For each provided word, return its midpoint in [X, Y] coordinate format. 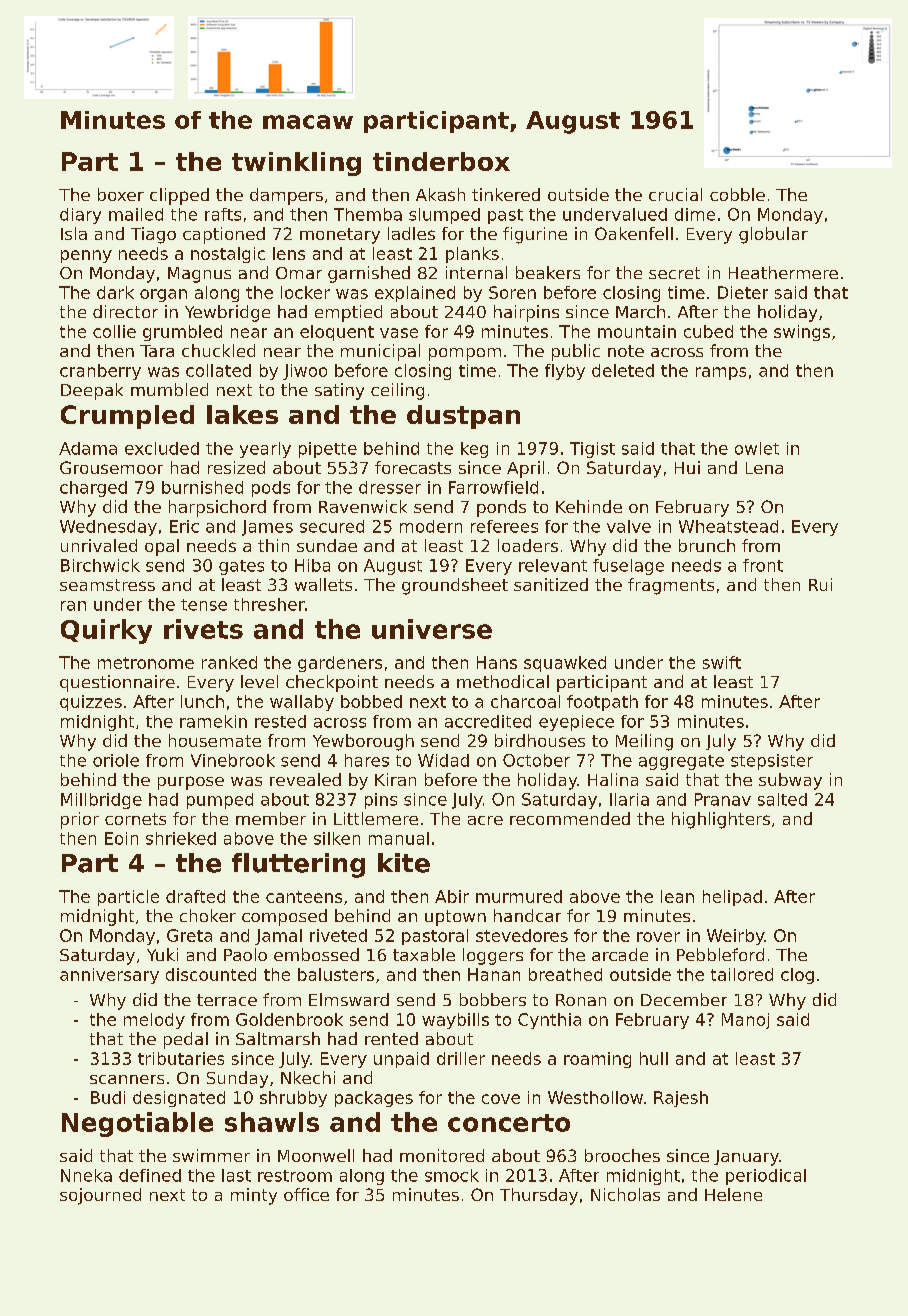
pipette [328, 450]
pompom [465, 354]
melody [154, 1021]
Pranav [723, 799]
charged [93, 489]
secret [674, 273]
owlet [757, 448]
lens [289, 253]
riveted [338, 935]
